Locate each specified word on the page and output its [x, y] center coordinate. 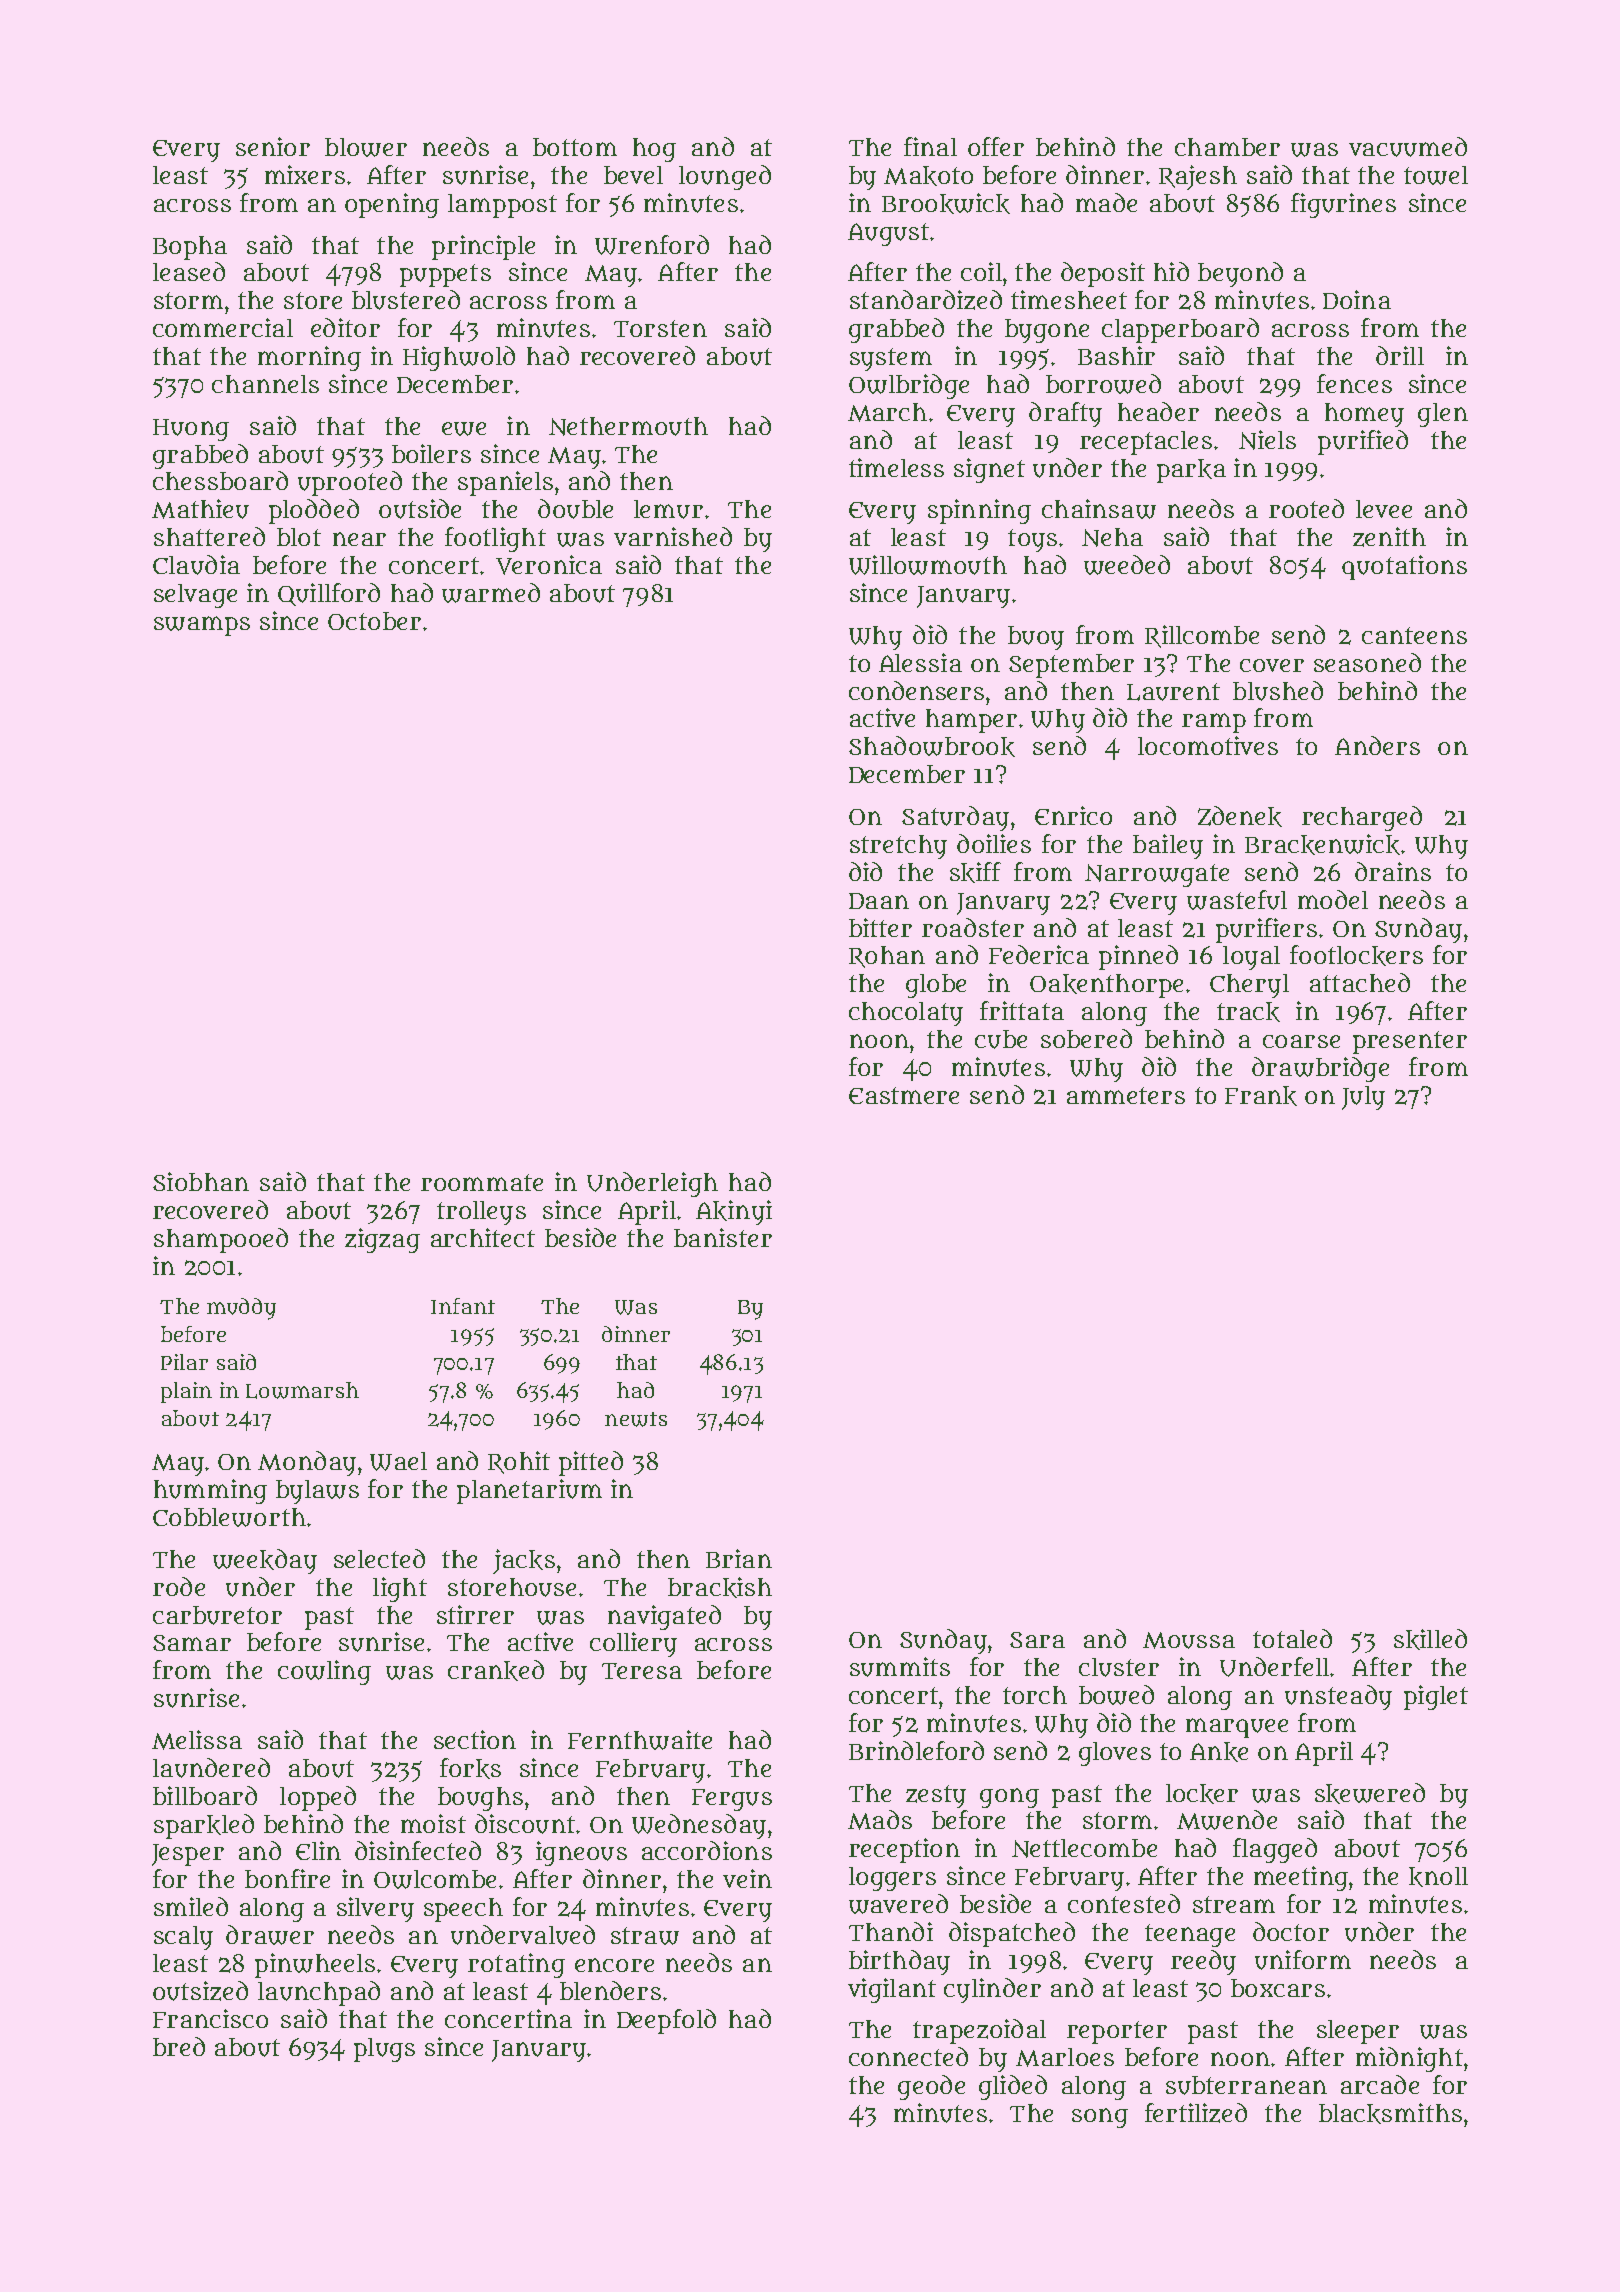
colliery [633, 1644]
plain [186, 1392]
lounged [725, 177]
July [1363, 1098]
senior [273, 146]
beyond [1240, 274]
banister [723, 1237]
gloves [1115, 1754]
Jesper [188, 1855]
